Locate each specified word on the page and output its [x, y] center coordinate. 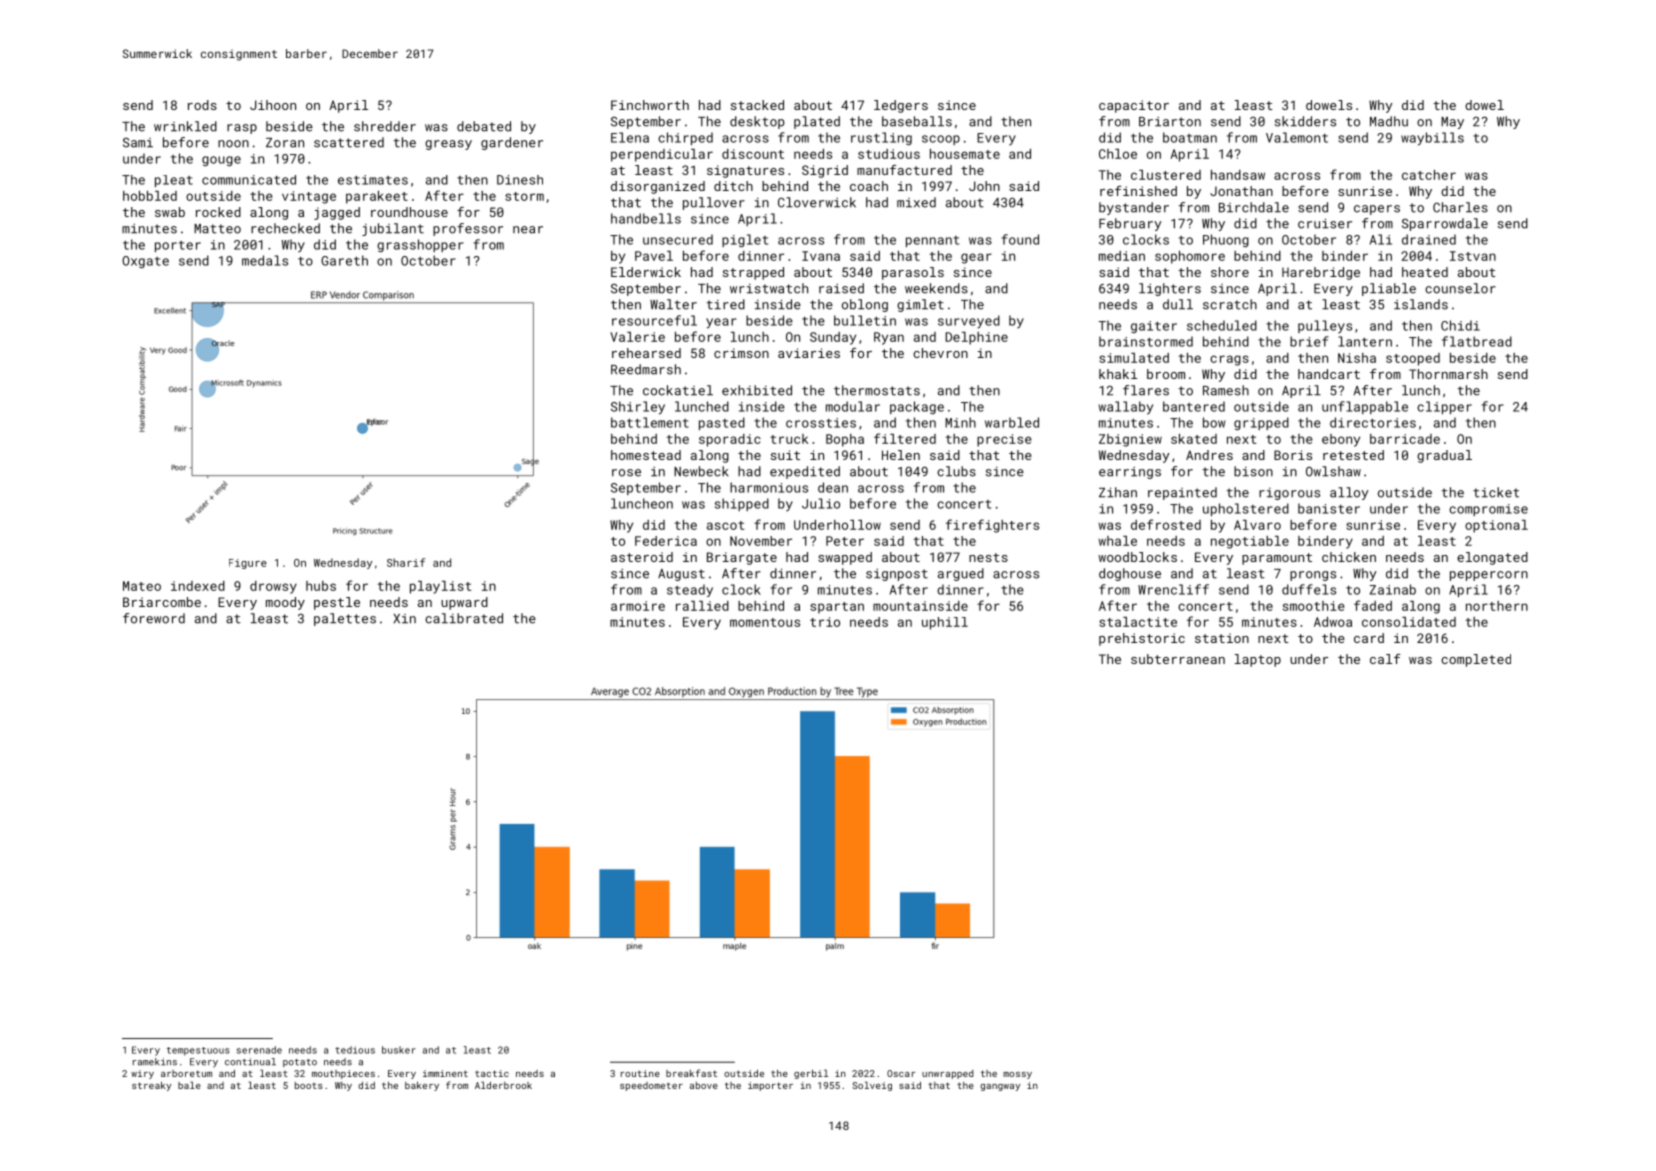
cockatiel [678, 390]
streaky [151, 1086]
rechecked [285, 228]
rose [626, 473]
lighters [1170, 289]
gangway [1000, 1087]
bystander [1134, 208]
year [721, 323]
